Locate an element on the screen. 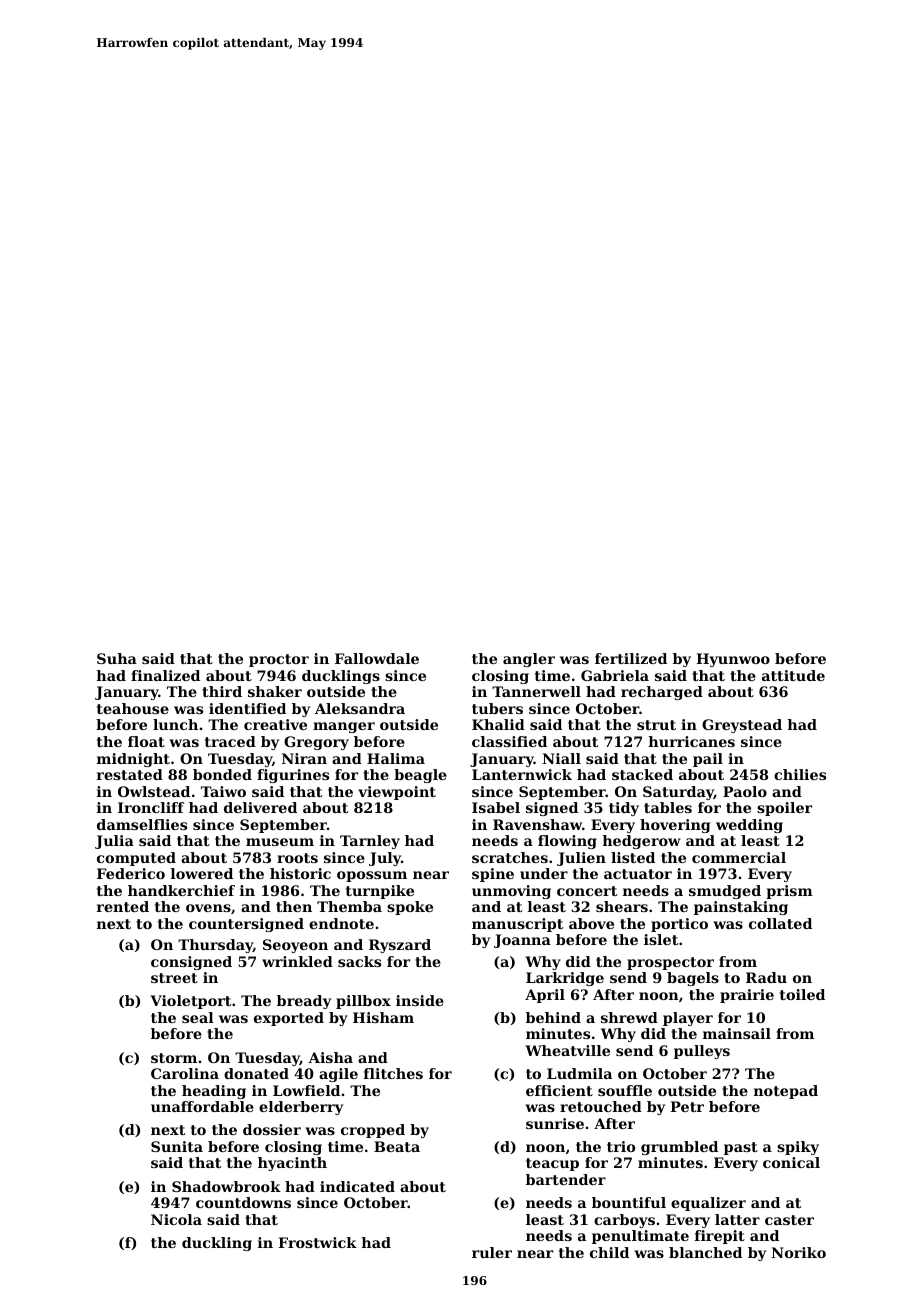 This screenshot has width=924, height=1308. Niall is located at coordinates (561, 758).
